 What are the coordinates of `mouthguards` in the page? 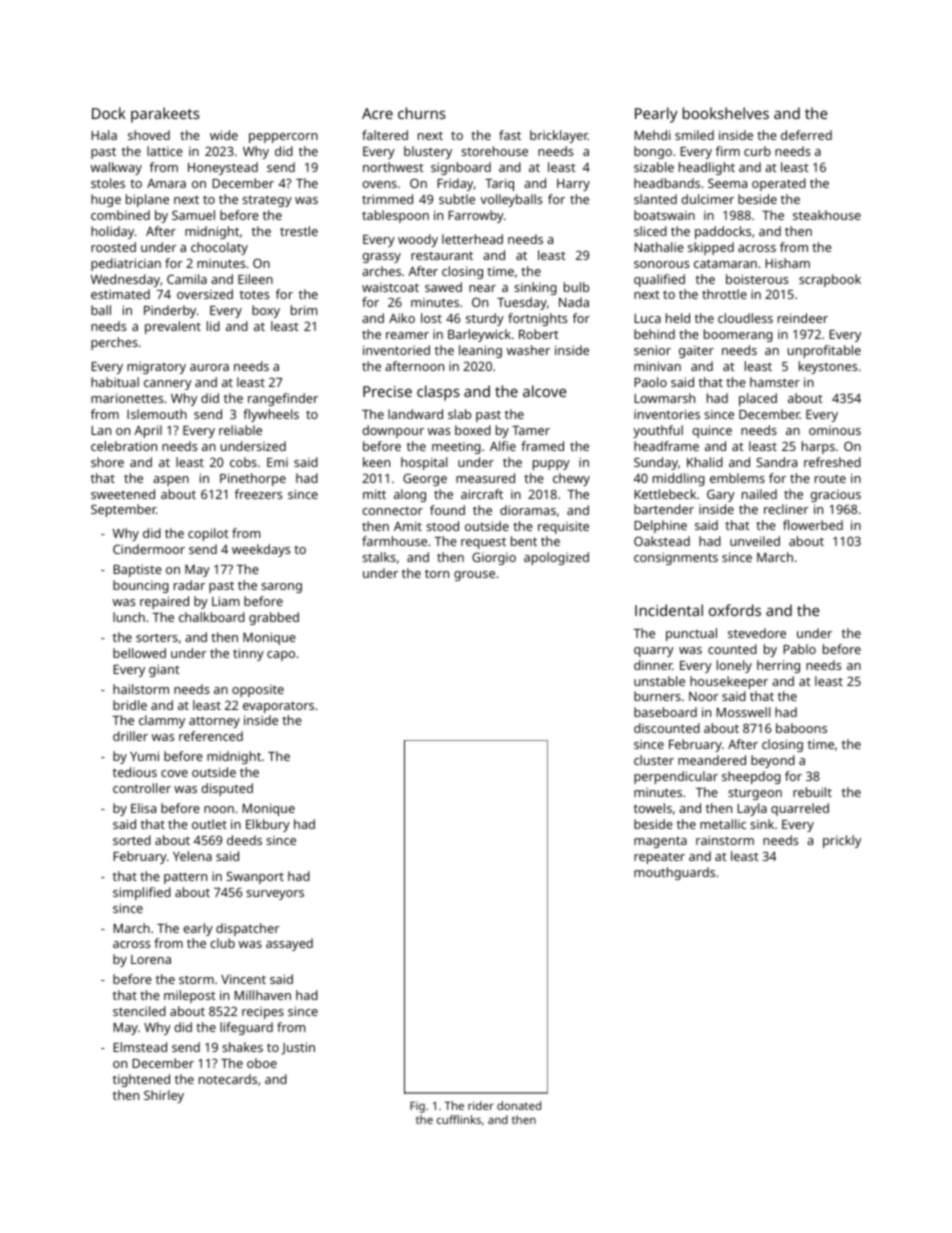 It's located at (674, 873).
